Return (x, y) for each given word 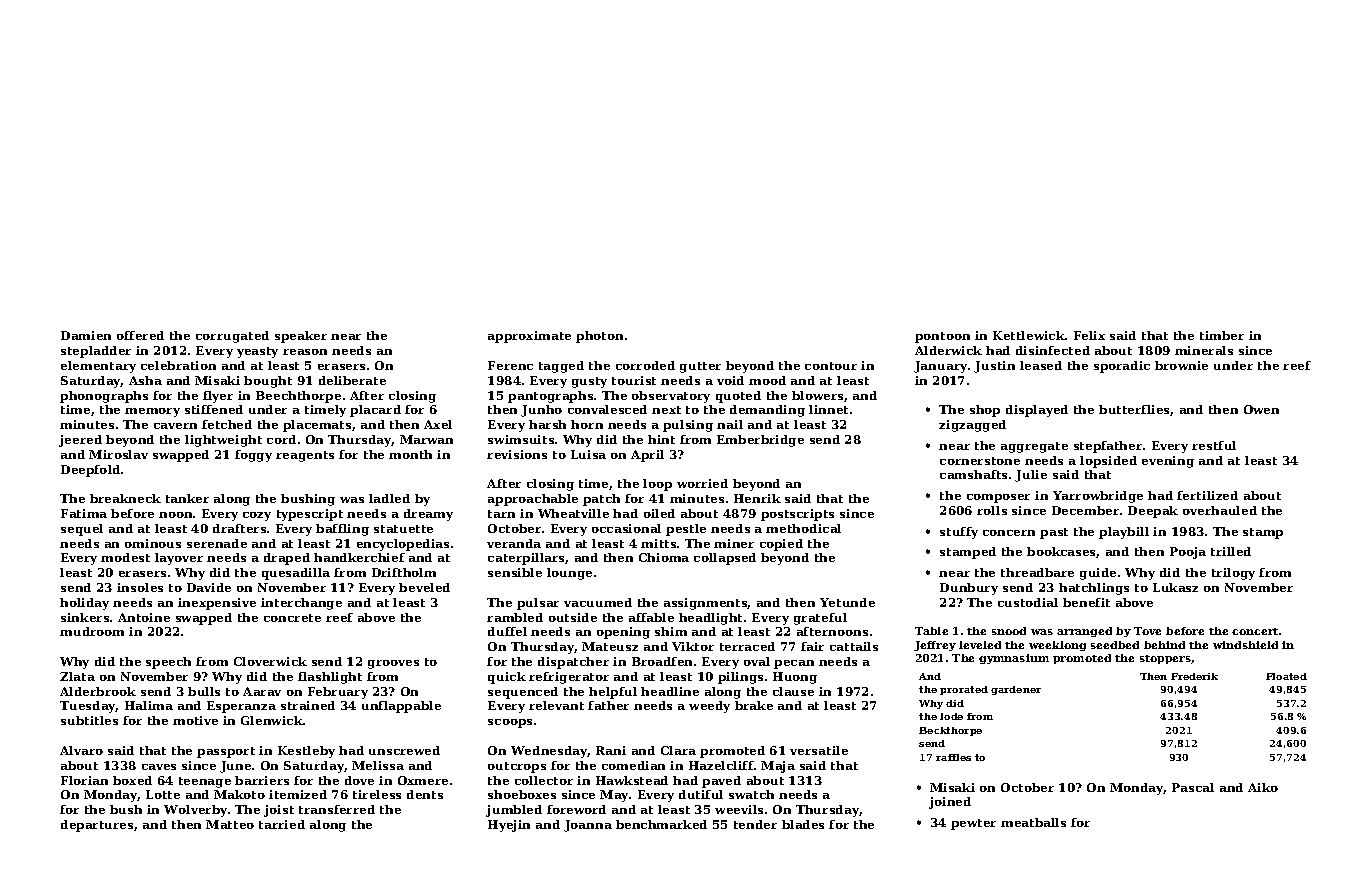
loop (657, 485)
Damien (86, 335)
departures (97, 826)
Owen (1261, 409)
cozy (257, 516)
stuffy (959, 533)
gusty (589, 382)
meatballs (1033, 822)
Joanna (588, 826)
